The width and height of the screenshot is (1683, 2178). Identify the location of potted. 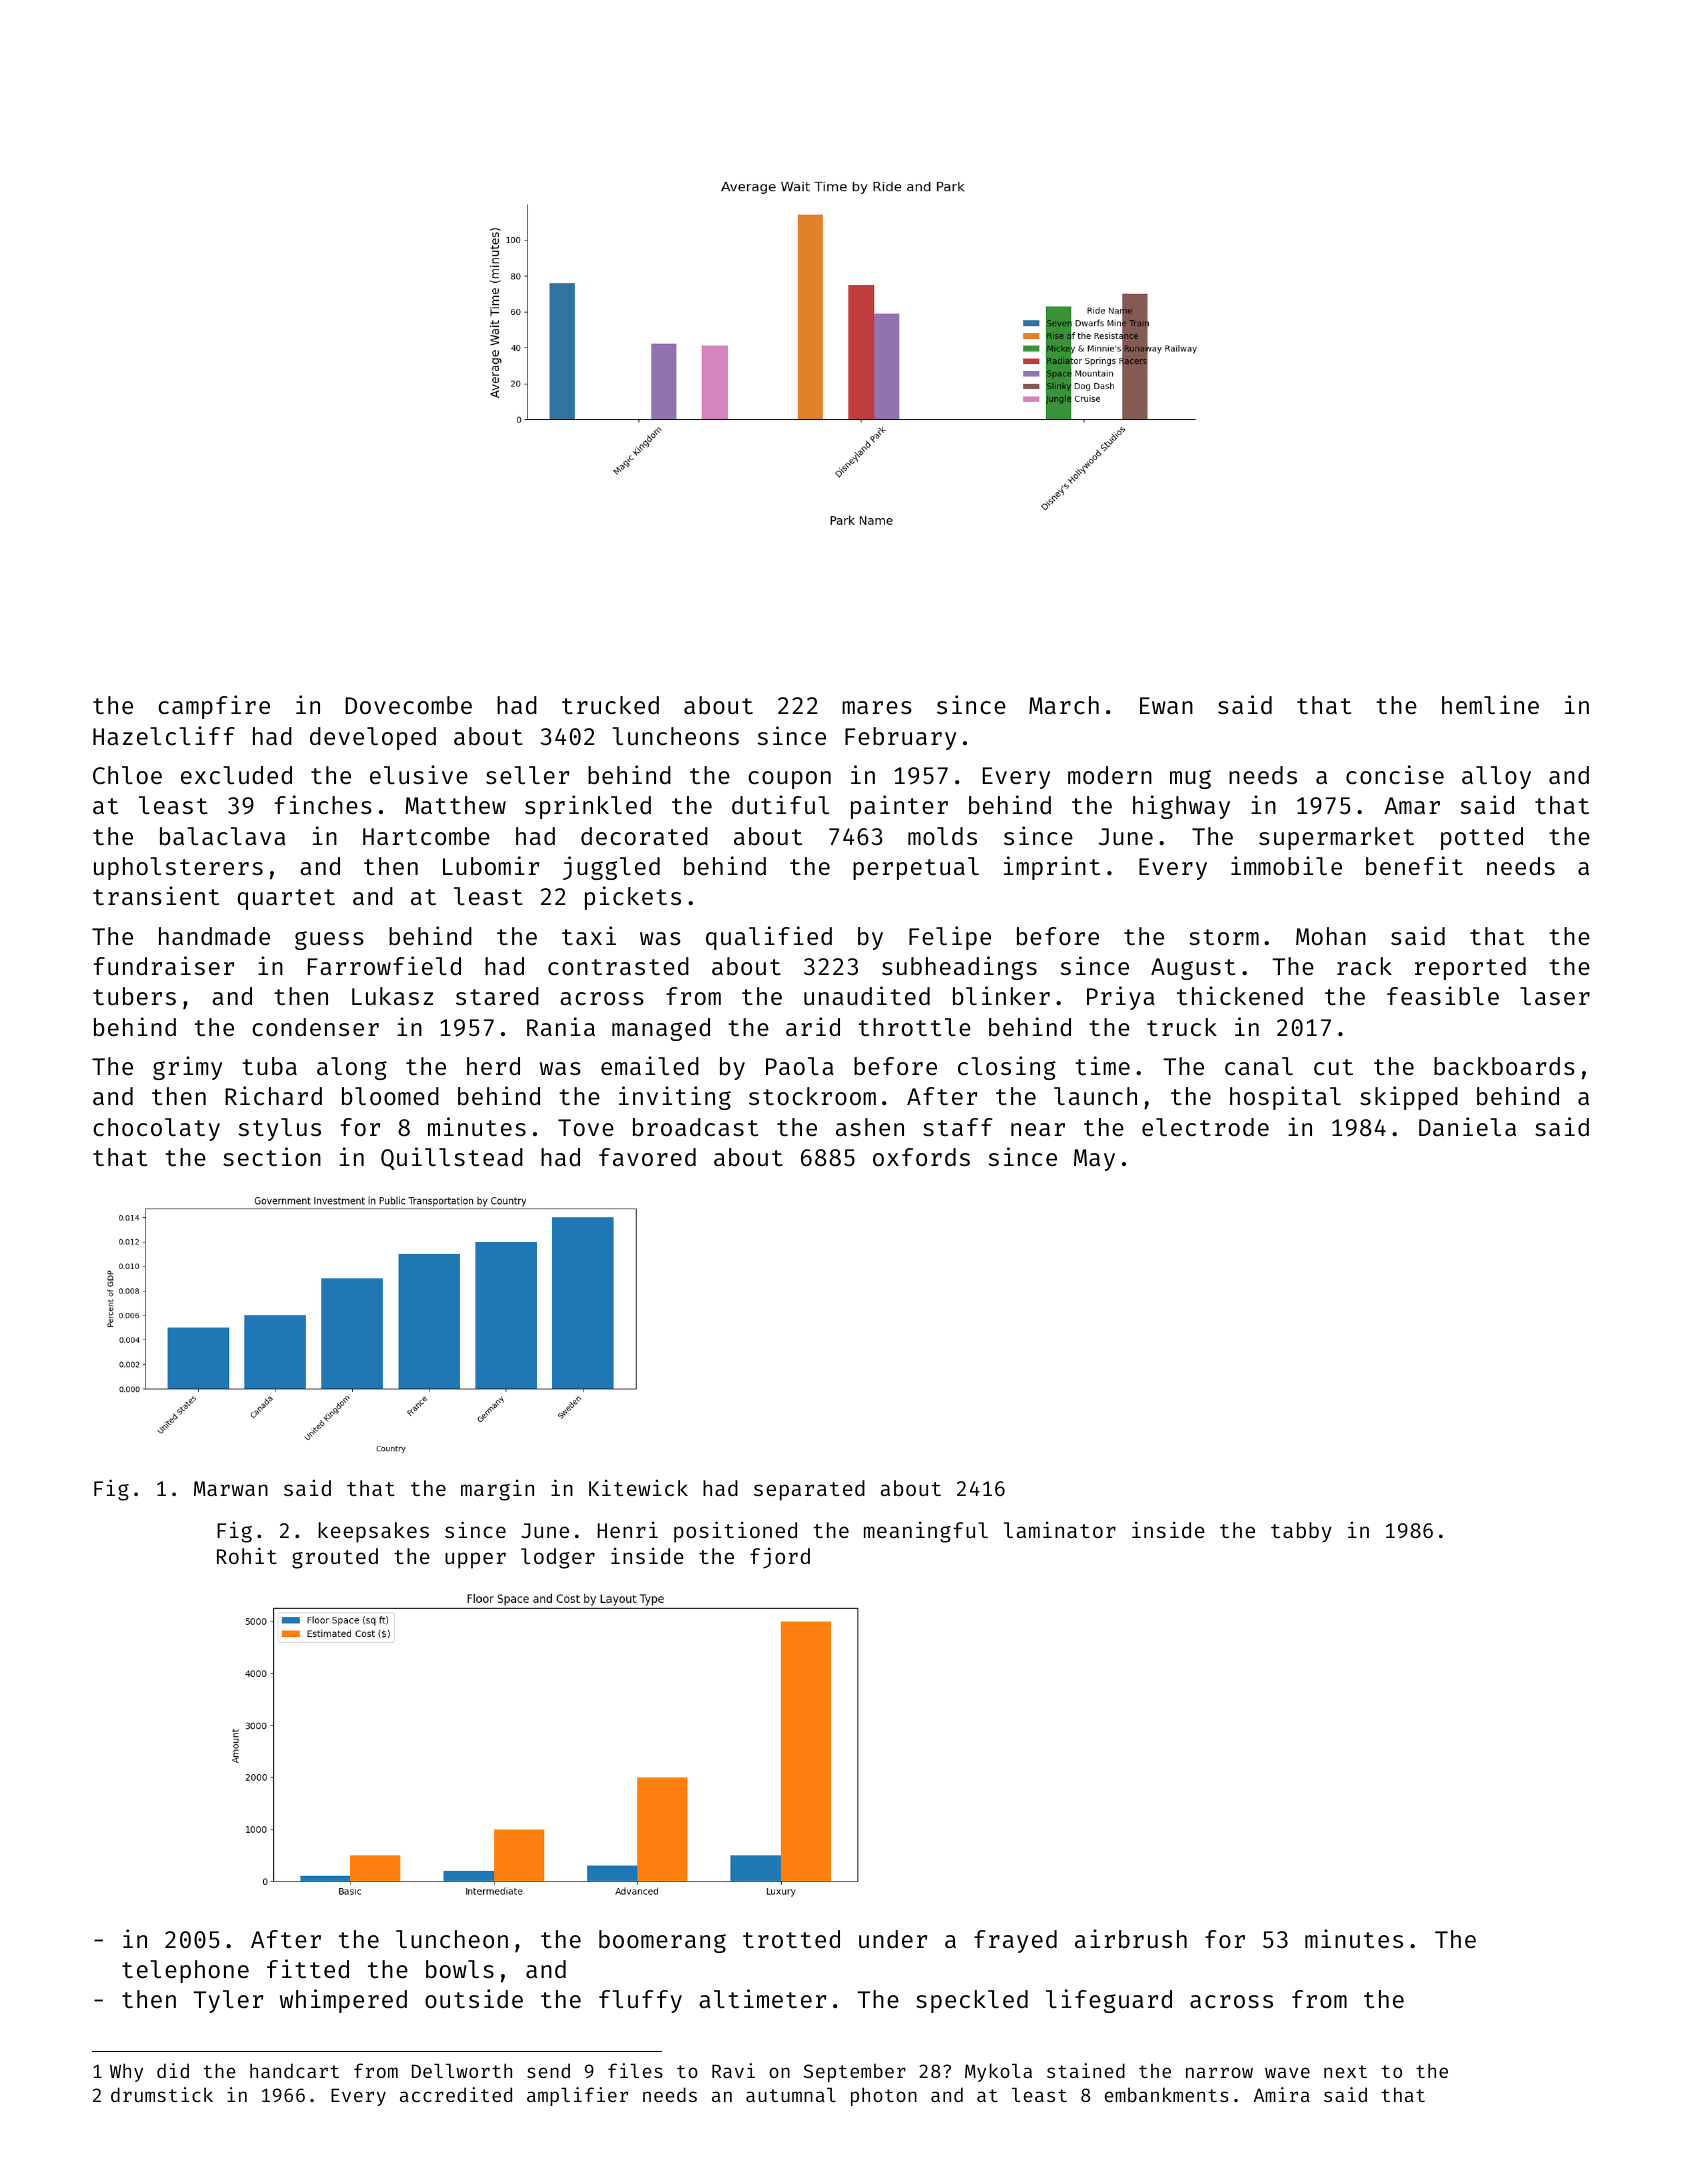
(1482, 838).
